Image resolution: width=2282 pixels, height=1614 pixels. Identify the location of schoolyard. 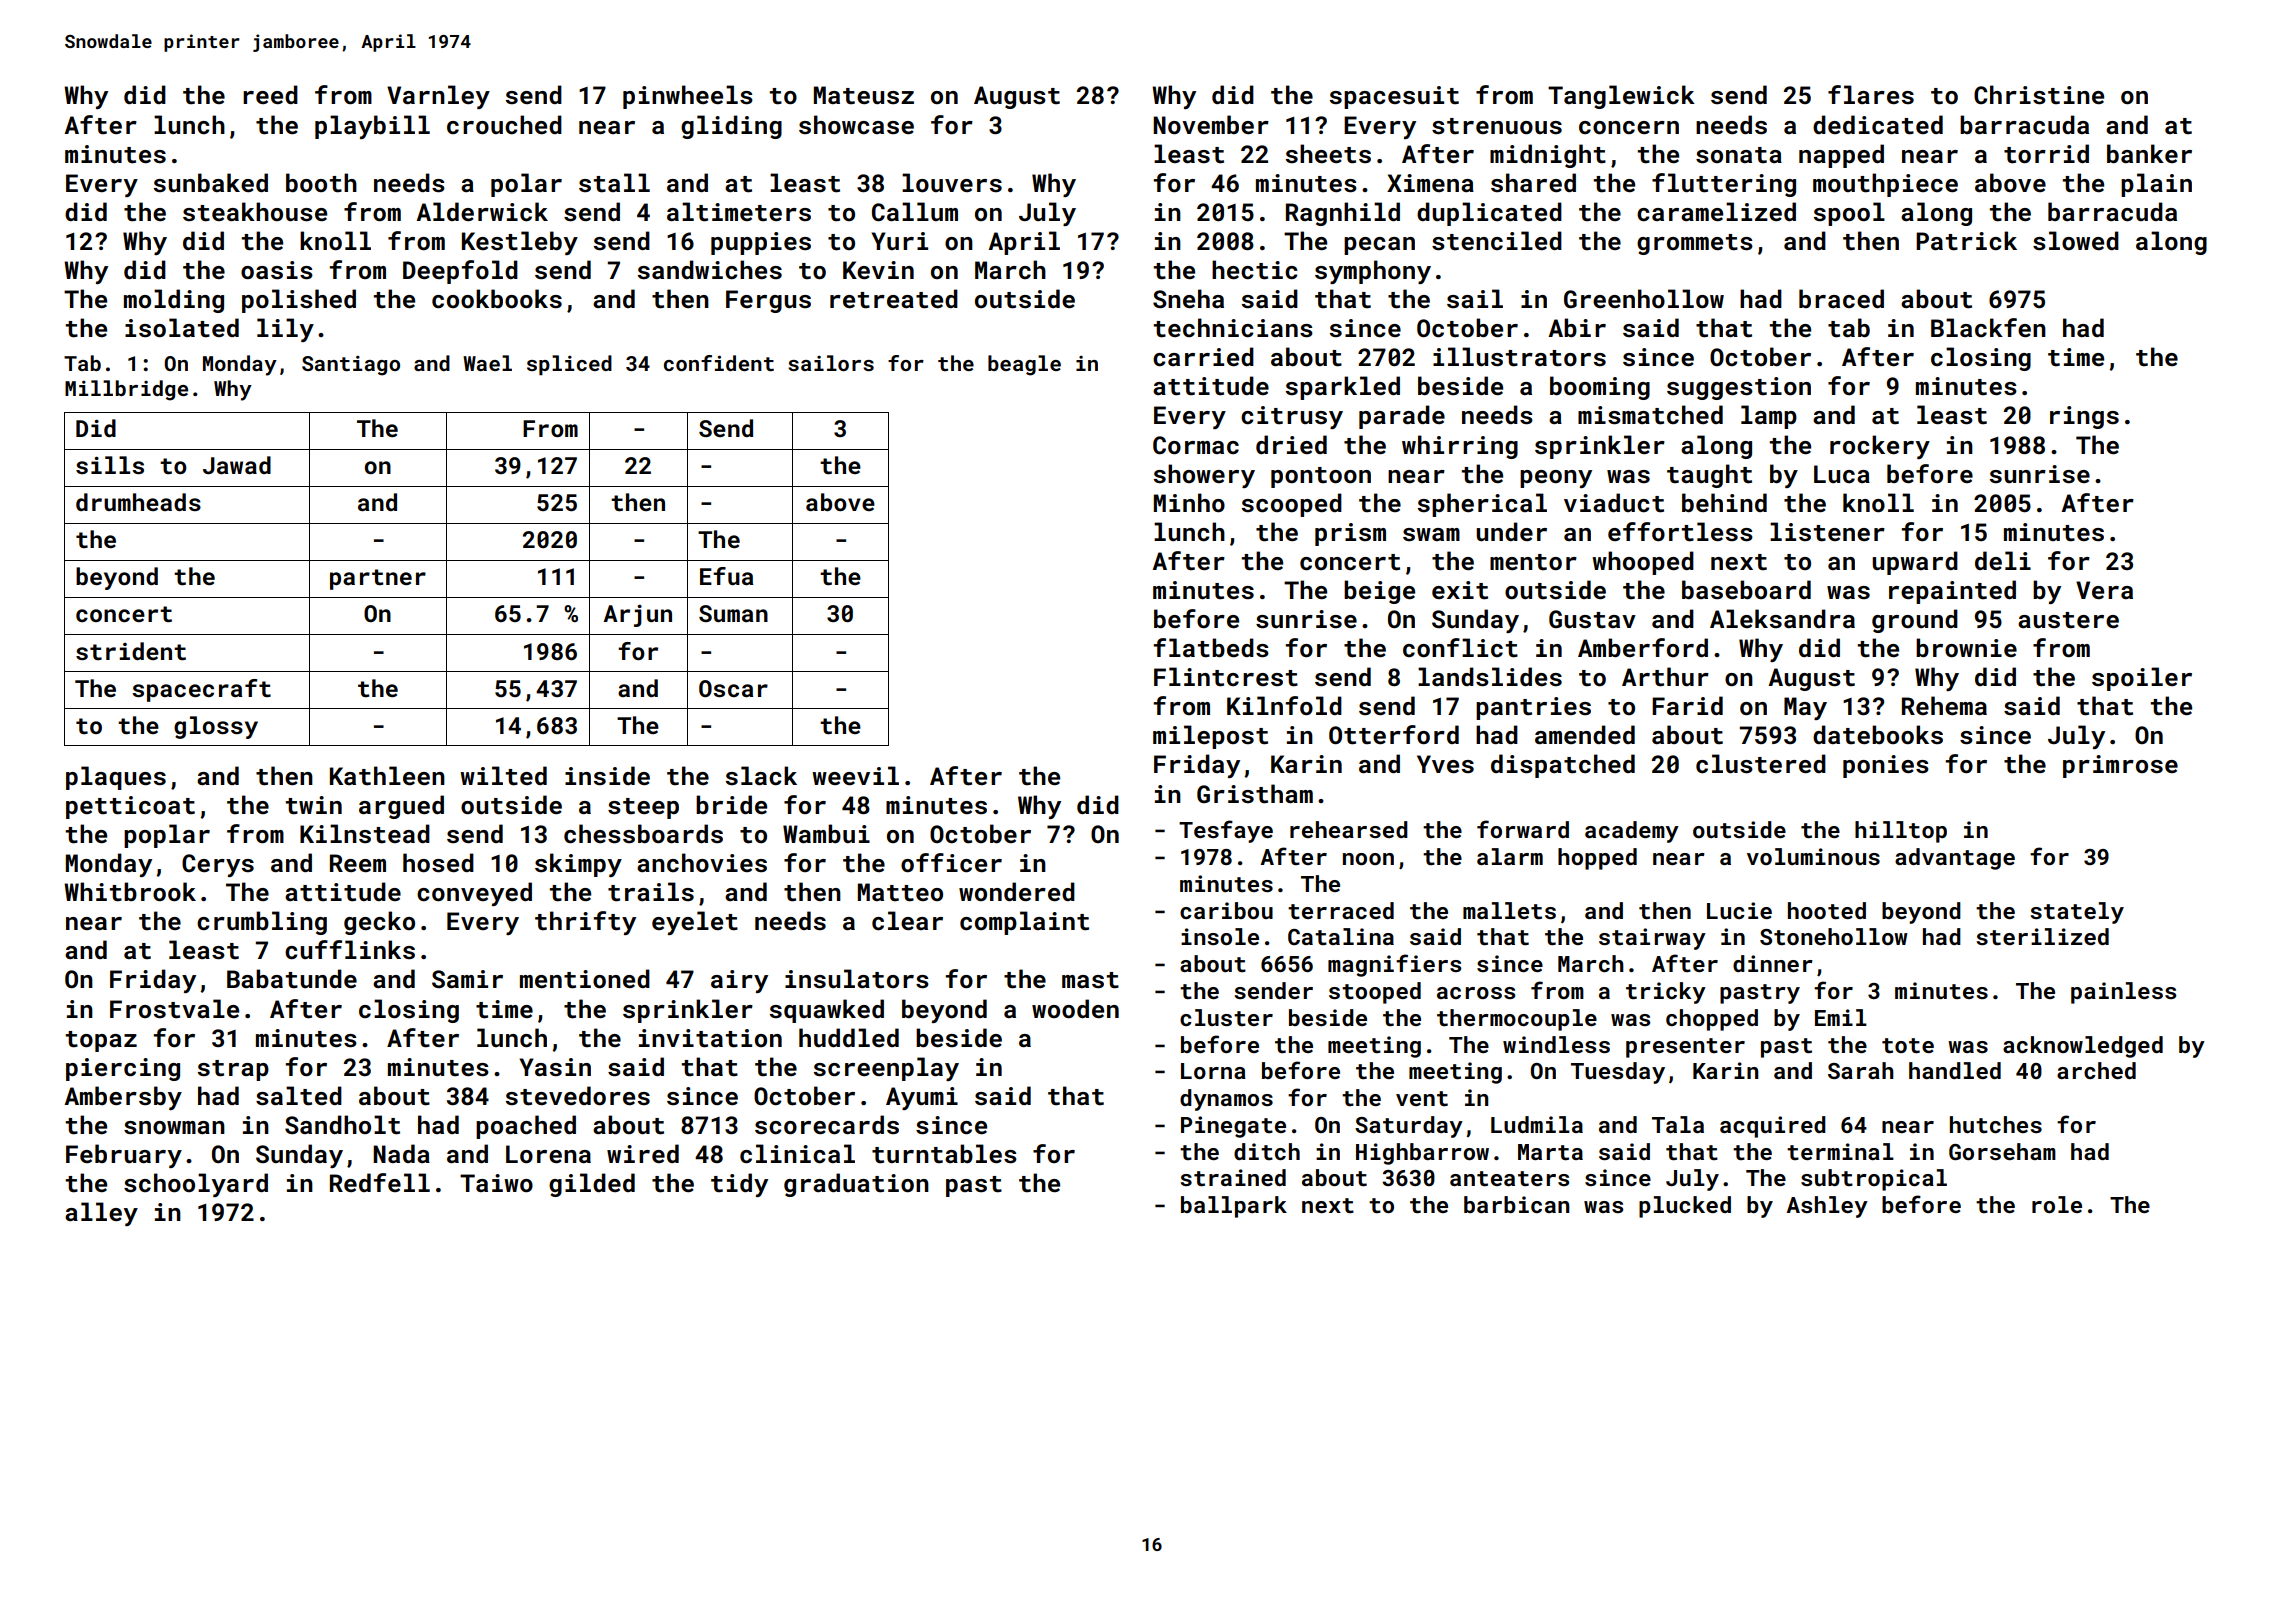
(196, 1185).
